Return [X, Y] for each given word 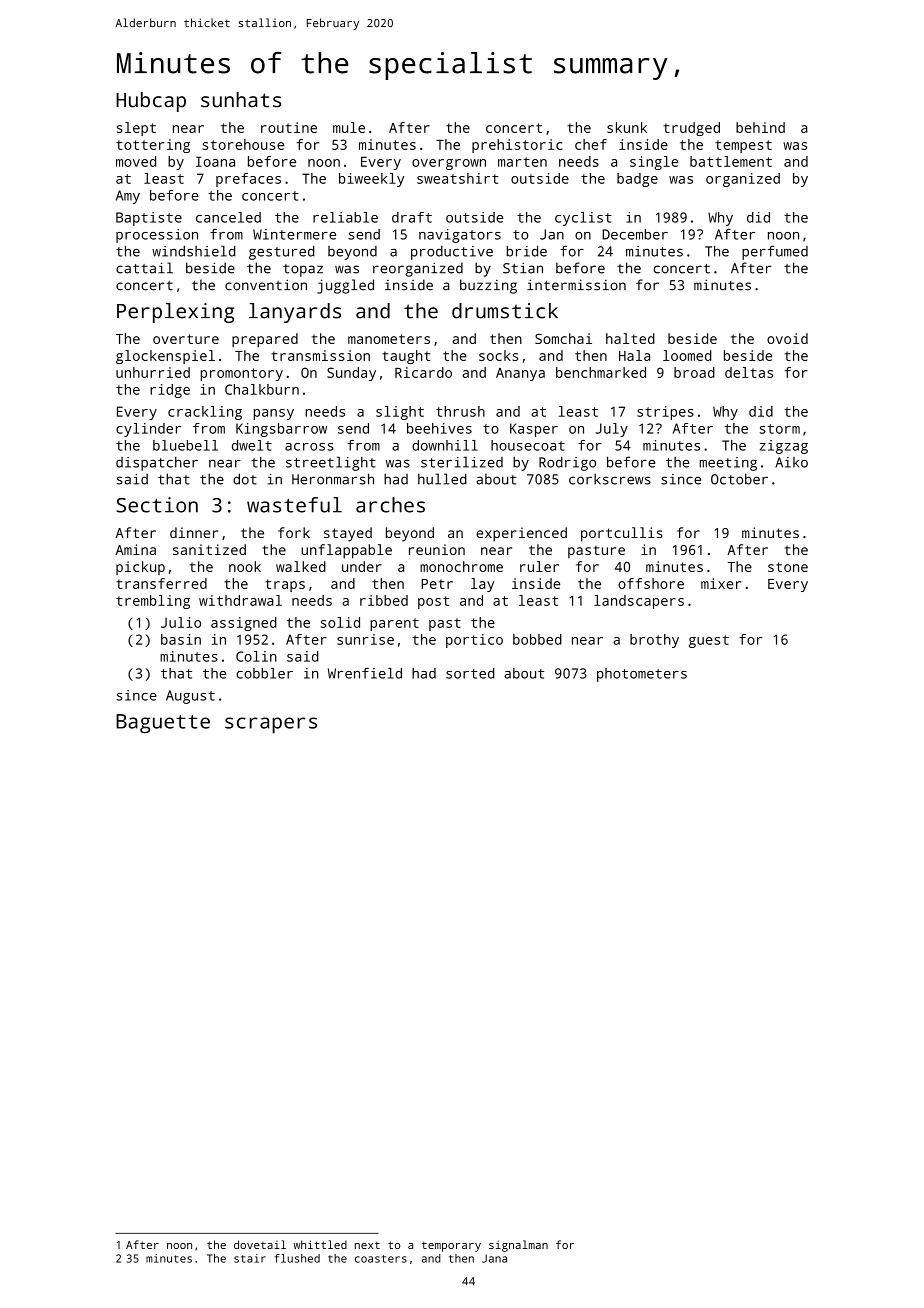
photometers [642, 675]
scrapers [271, 725]
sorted [470, 673]
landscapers [639, 602]
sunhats [241, 100]
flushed [297, 1258]
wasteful [294, 505]
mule [349, 127]
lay [482, 585]
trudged [691, 129]
